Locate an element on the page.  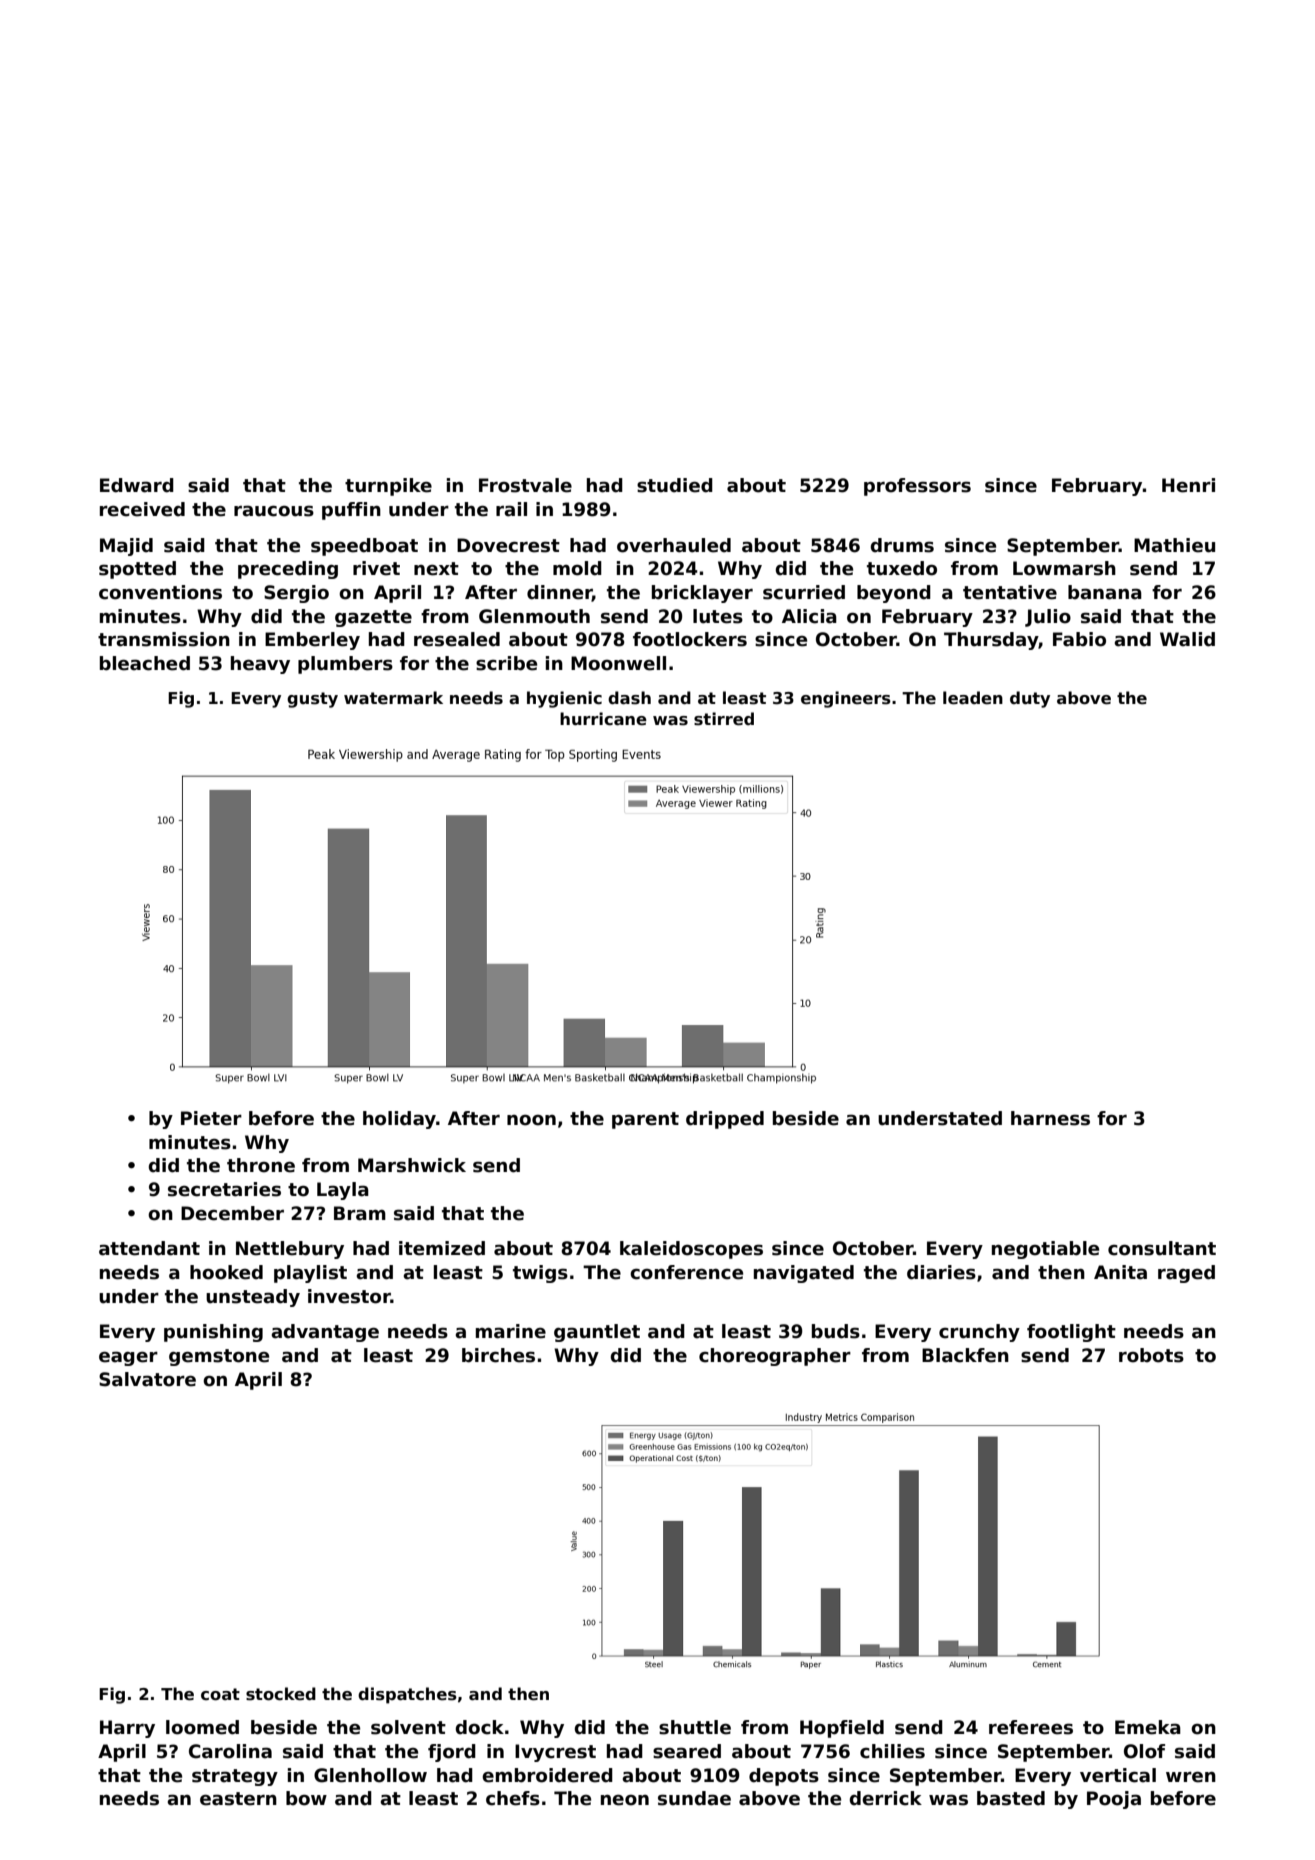
referees is located at coordinates (1031, 1727).
